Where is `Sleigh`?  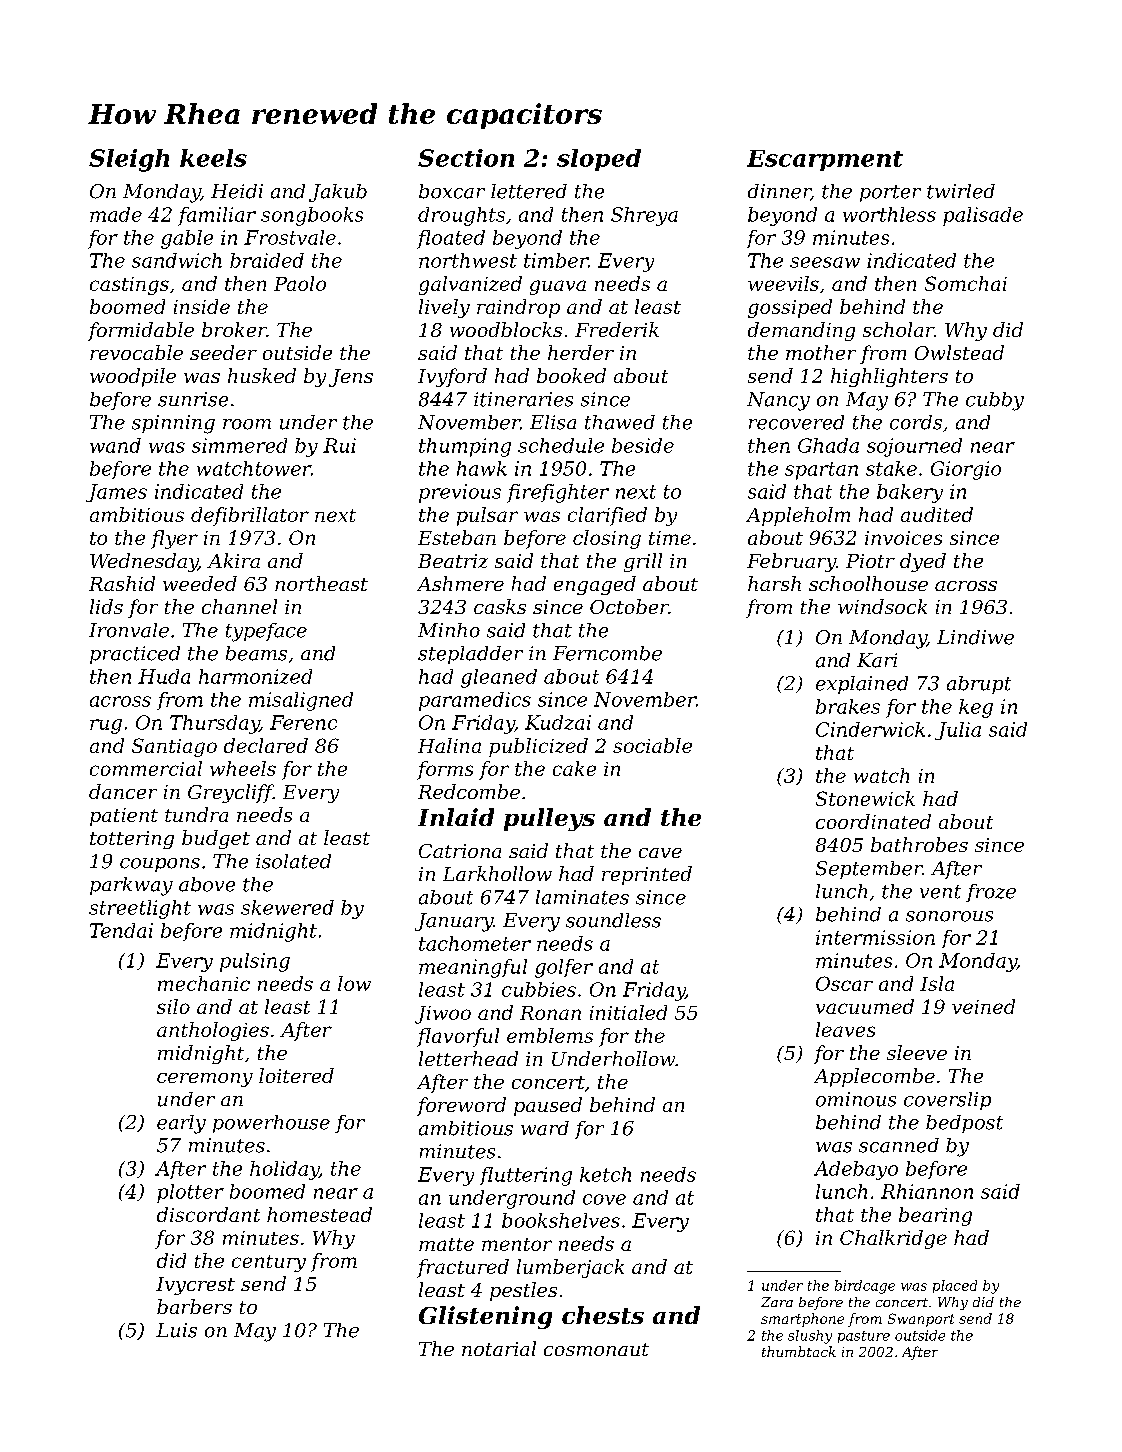 Sleigh is located at coordinates (129, 160).
